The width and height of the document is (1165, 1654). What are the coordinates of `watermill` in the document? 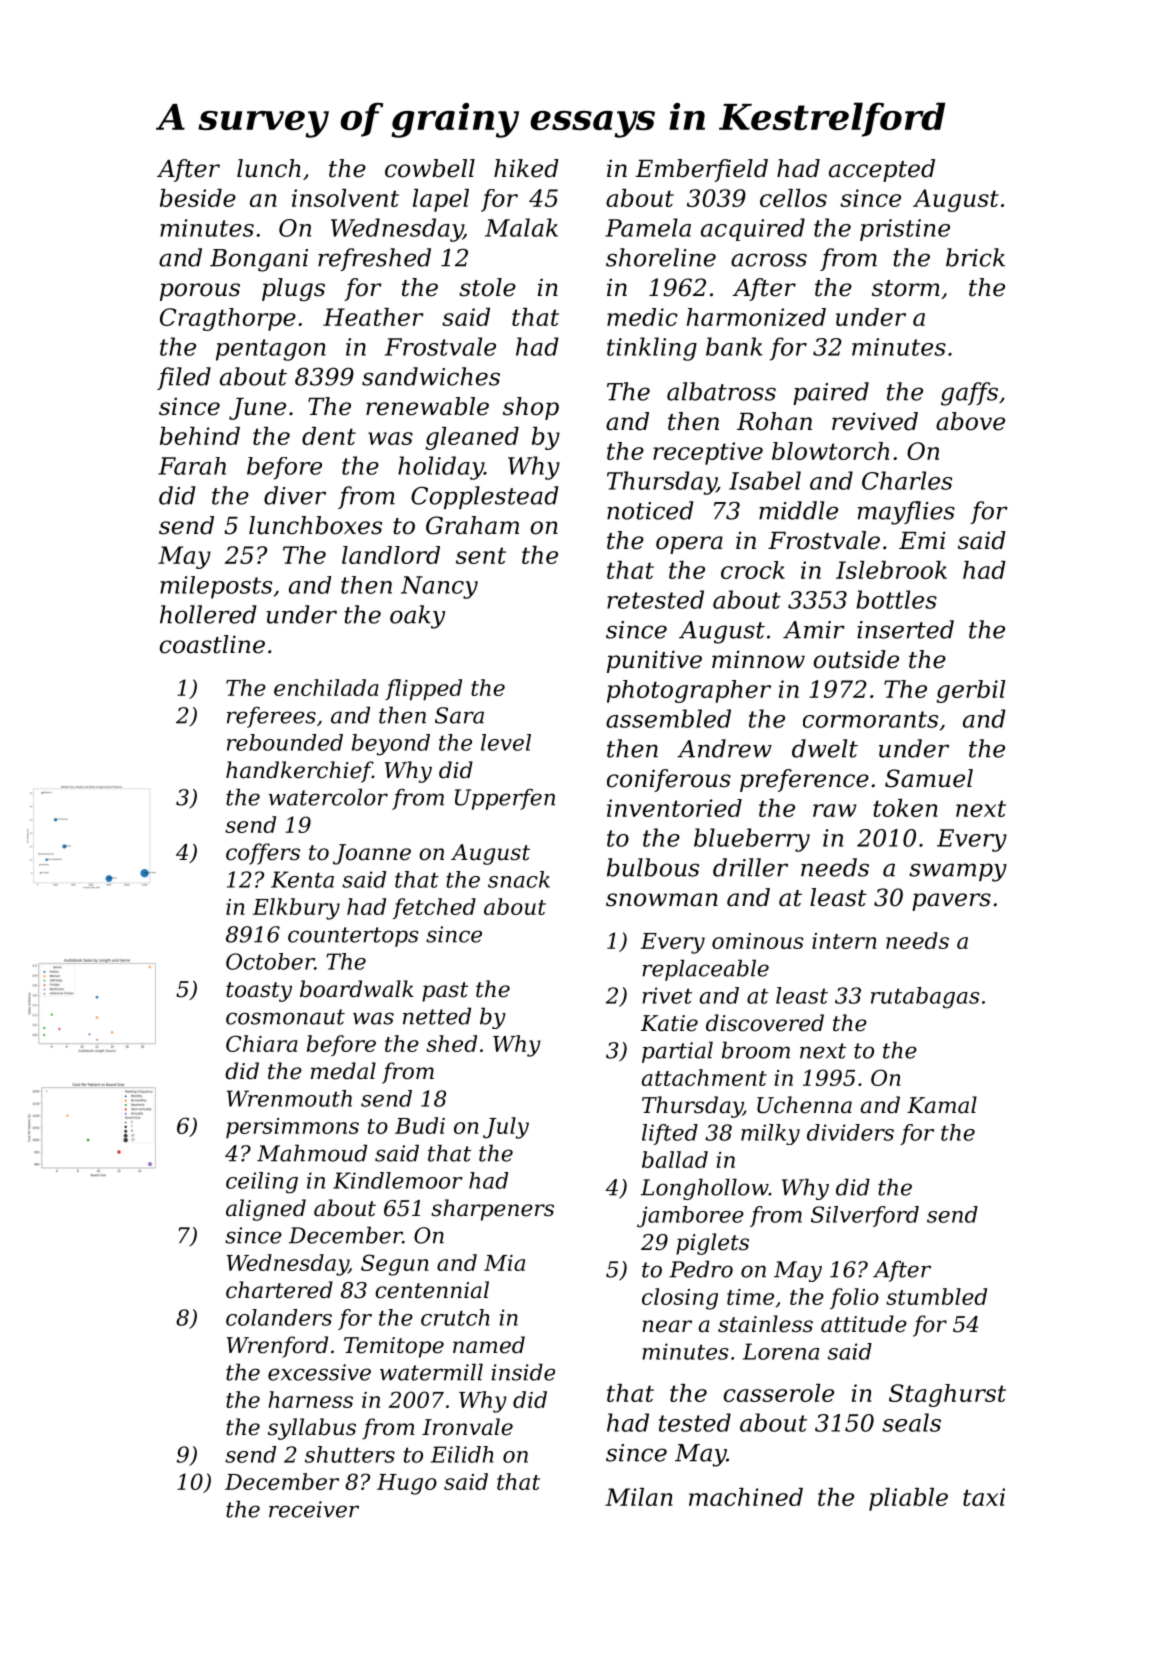 It's located at (431, 1372).
